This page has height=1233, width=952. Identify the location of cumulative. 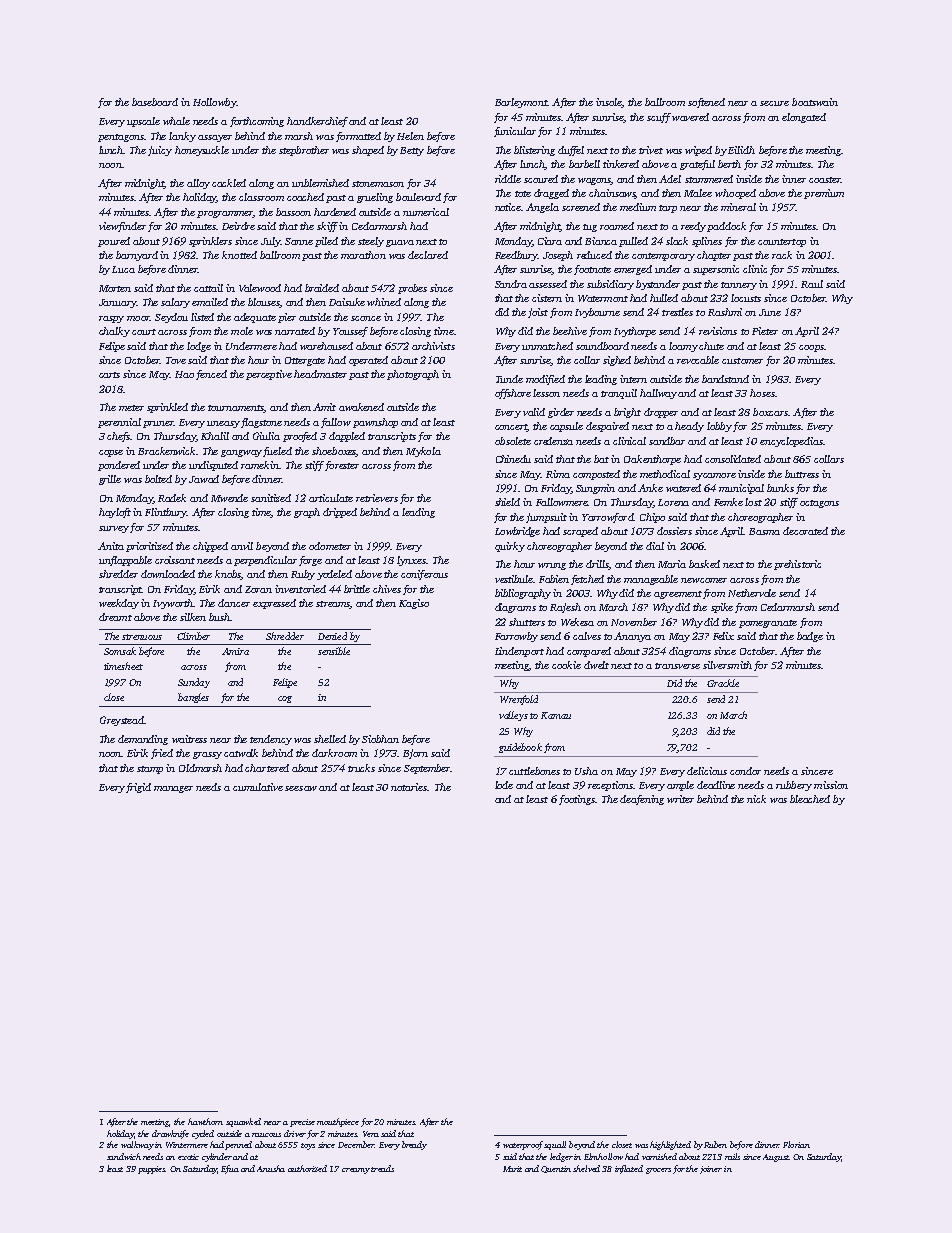
(258, 787).
